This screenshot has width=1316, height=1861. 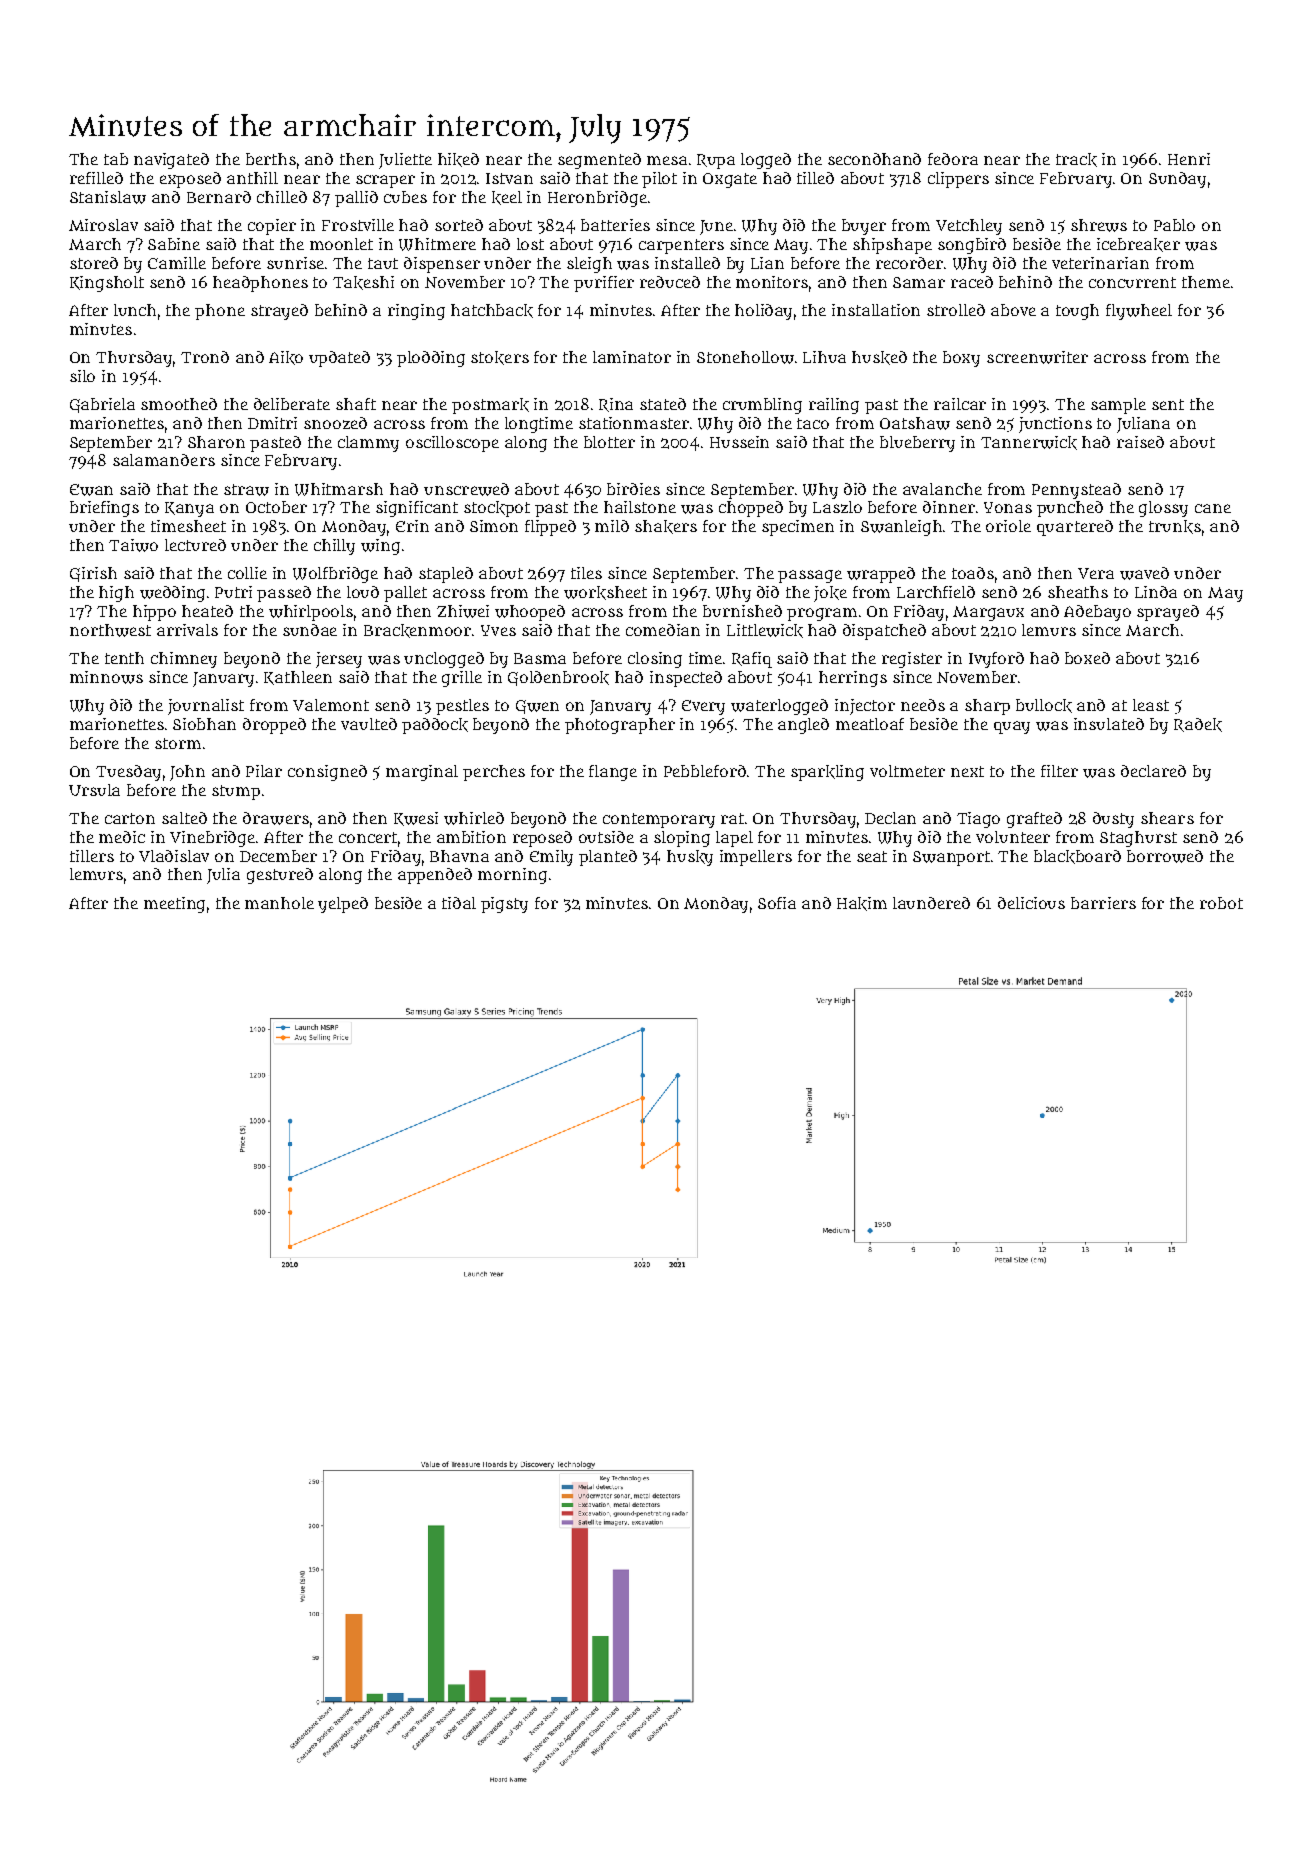 I want to click on tilled, so click(x=815, y=178).
